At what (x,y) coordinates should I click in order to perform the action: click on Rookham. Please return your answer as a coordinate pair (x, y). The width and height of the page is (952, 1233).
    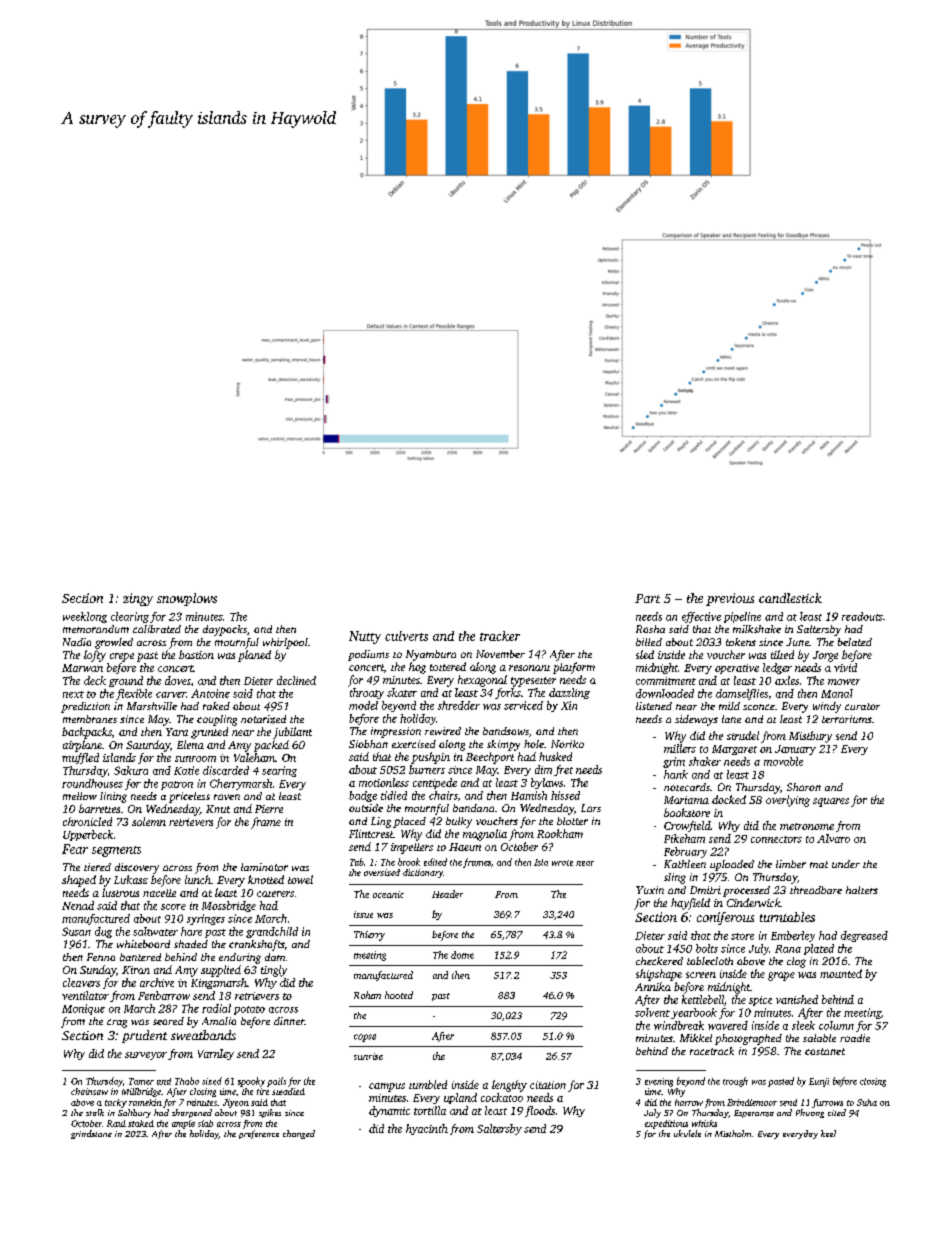
    Looking at the image, I should click on (560, 833).
